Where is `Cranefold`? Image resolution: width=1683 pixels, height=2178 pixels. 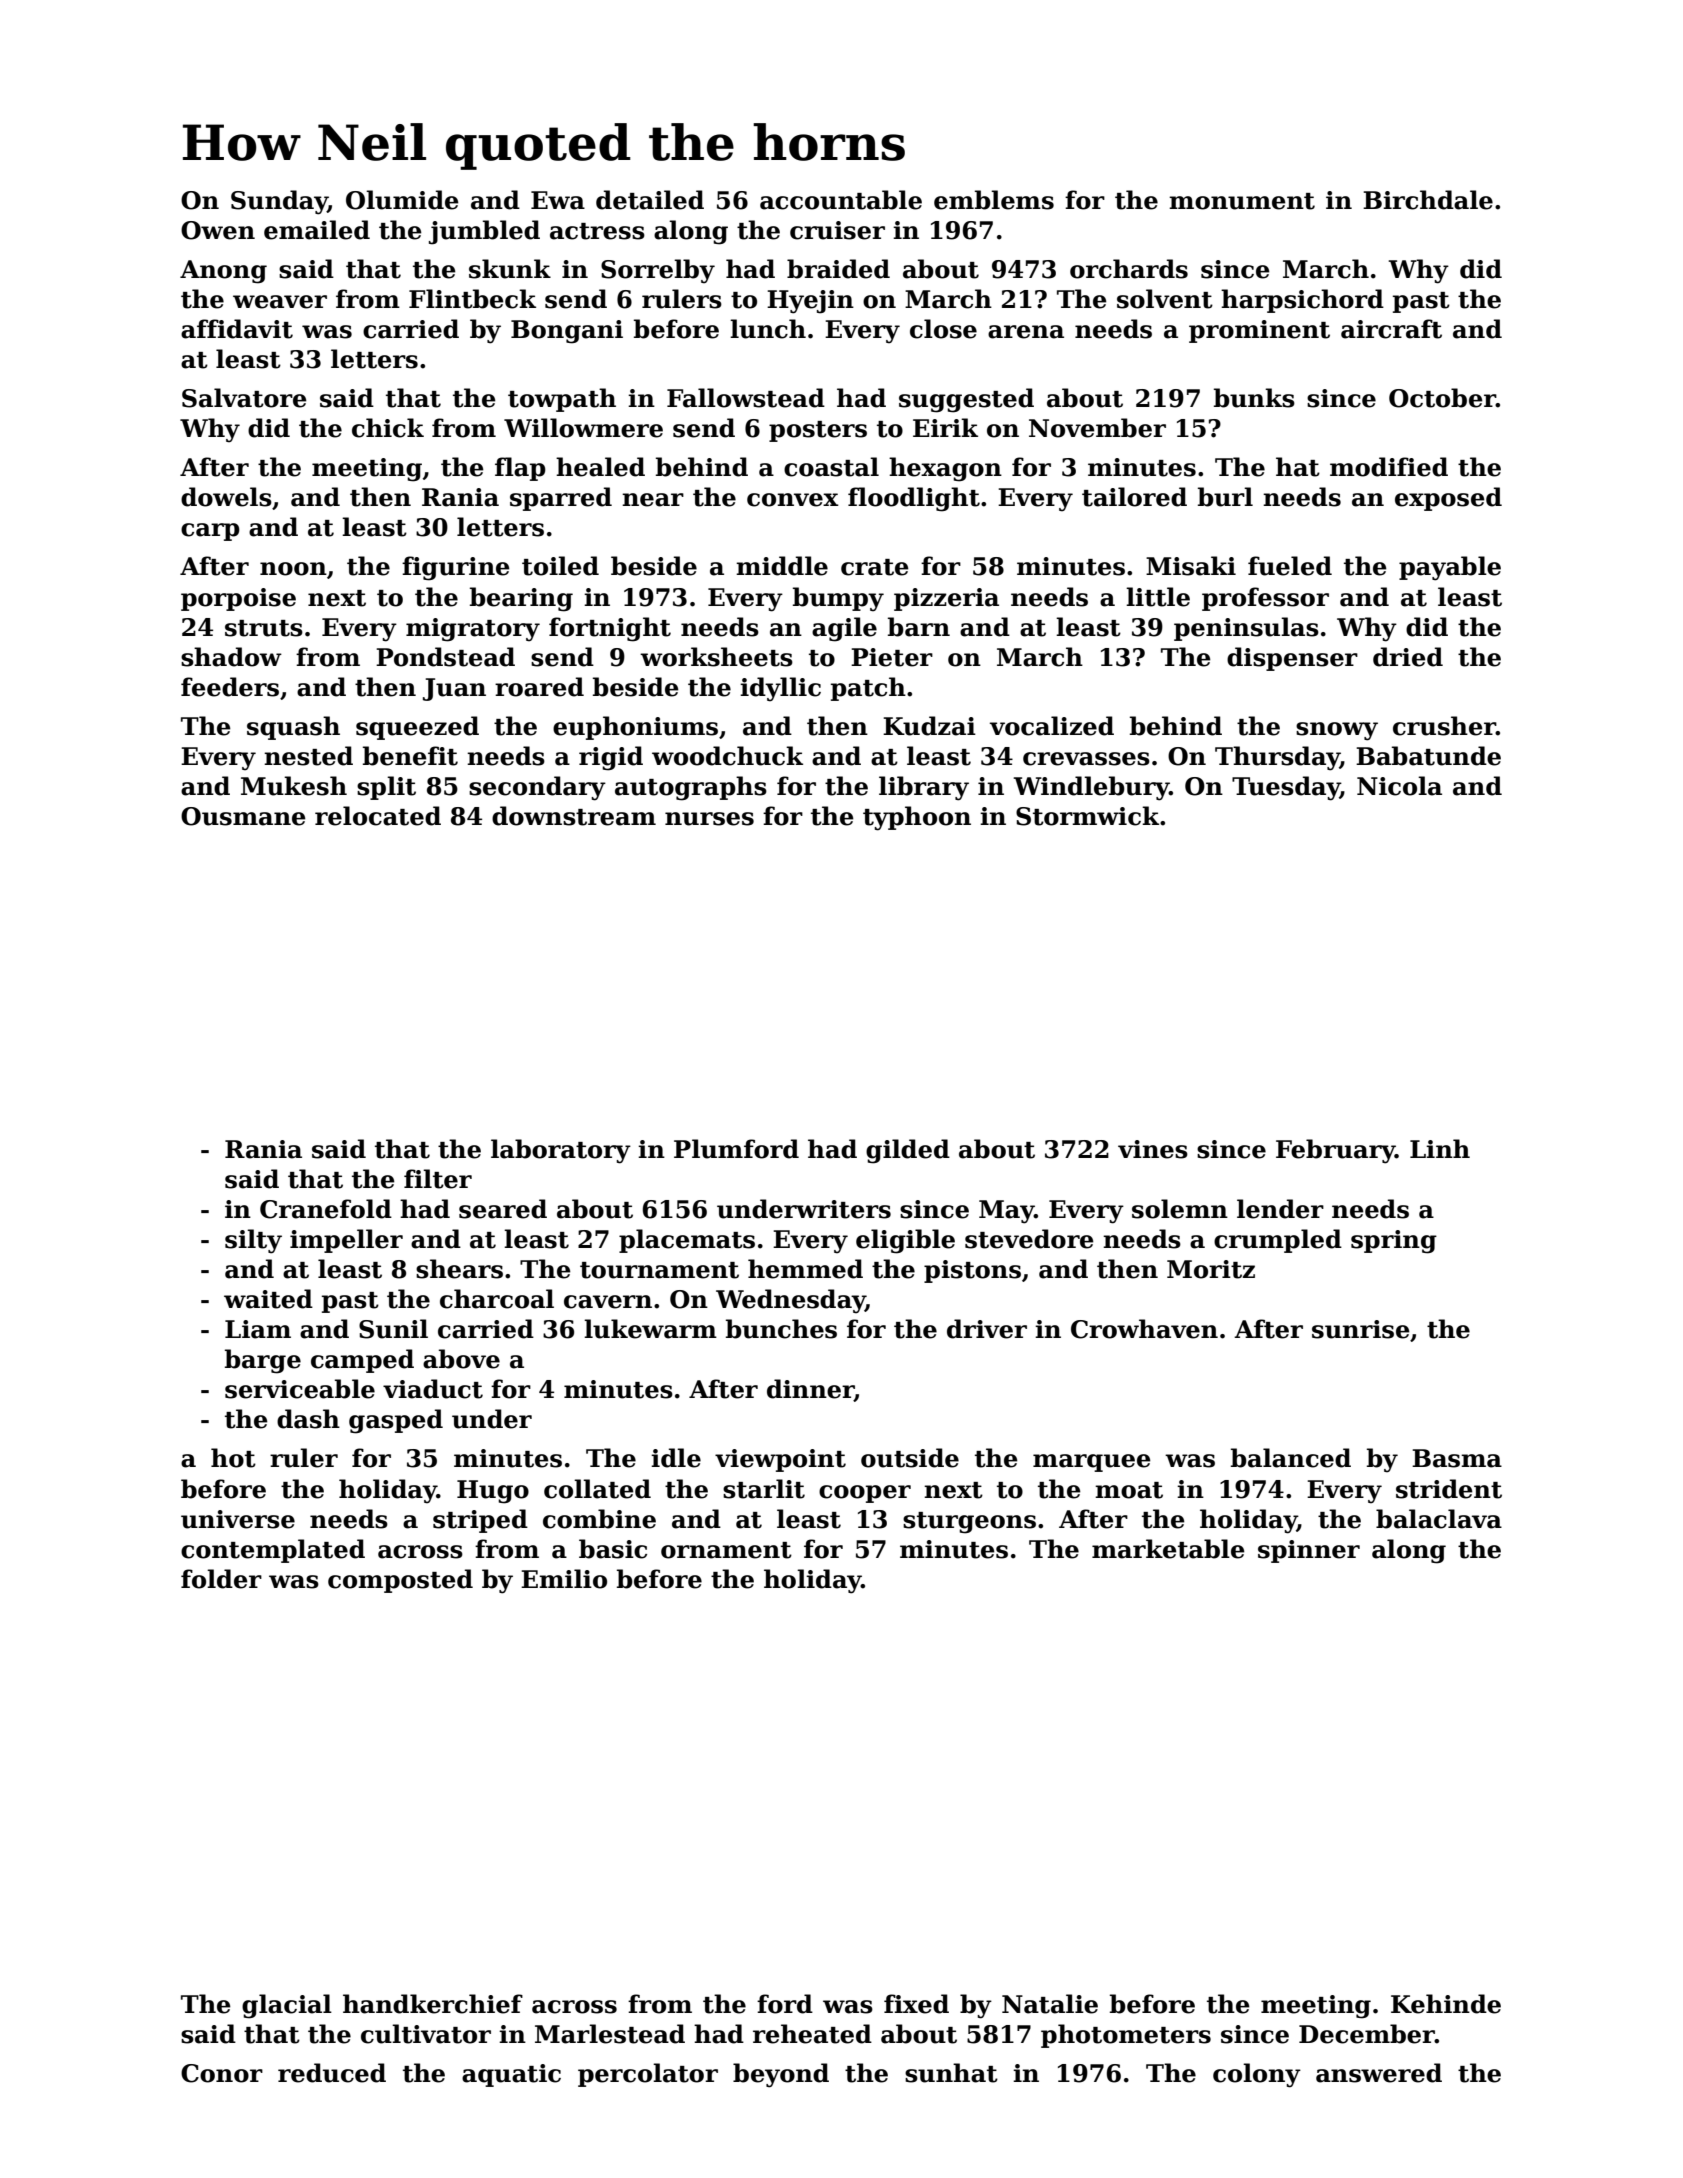
Cranefold is located at coordinates (326, 1209).
